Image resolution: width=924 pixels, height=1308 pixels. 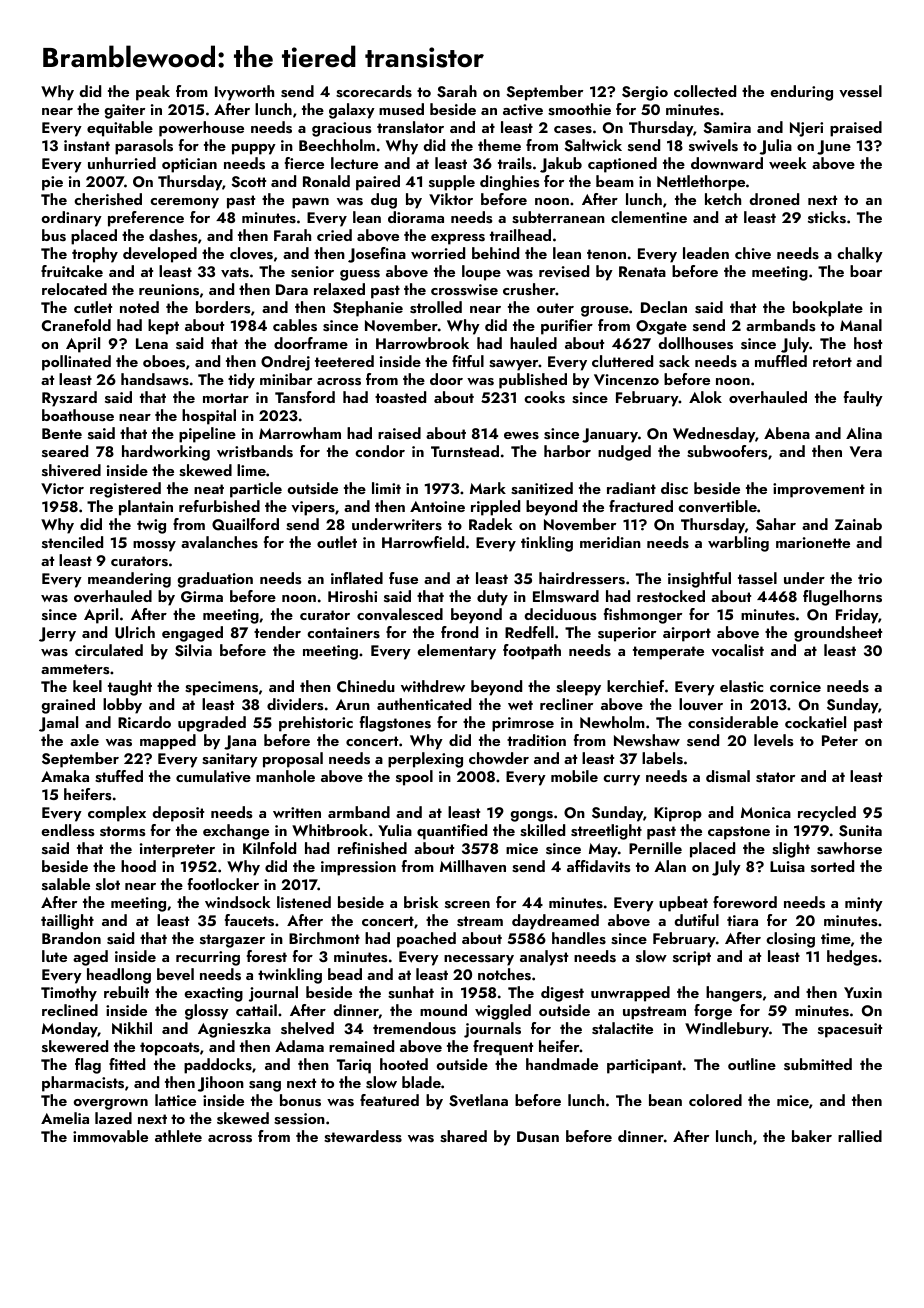 I want to click on daydreamed, so click(x=555, y=922).
